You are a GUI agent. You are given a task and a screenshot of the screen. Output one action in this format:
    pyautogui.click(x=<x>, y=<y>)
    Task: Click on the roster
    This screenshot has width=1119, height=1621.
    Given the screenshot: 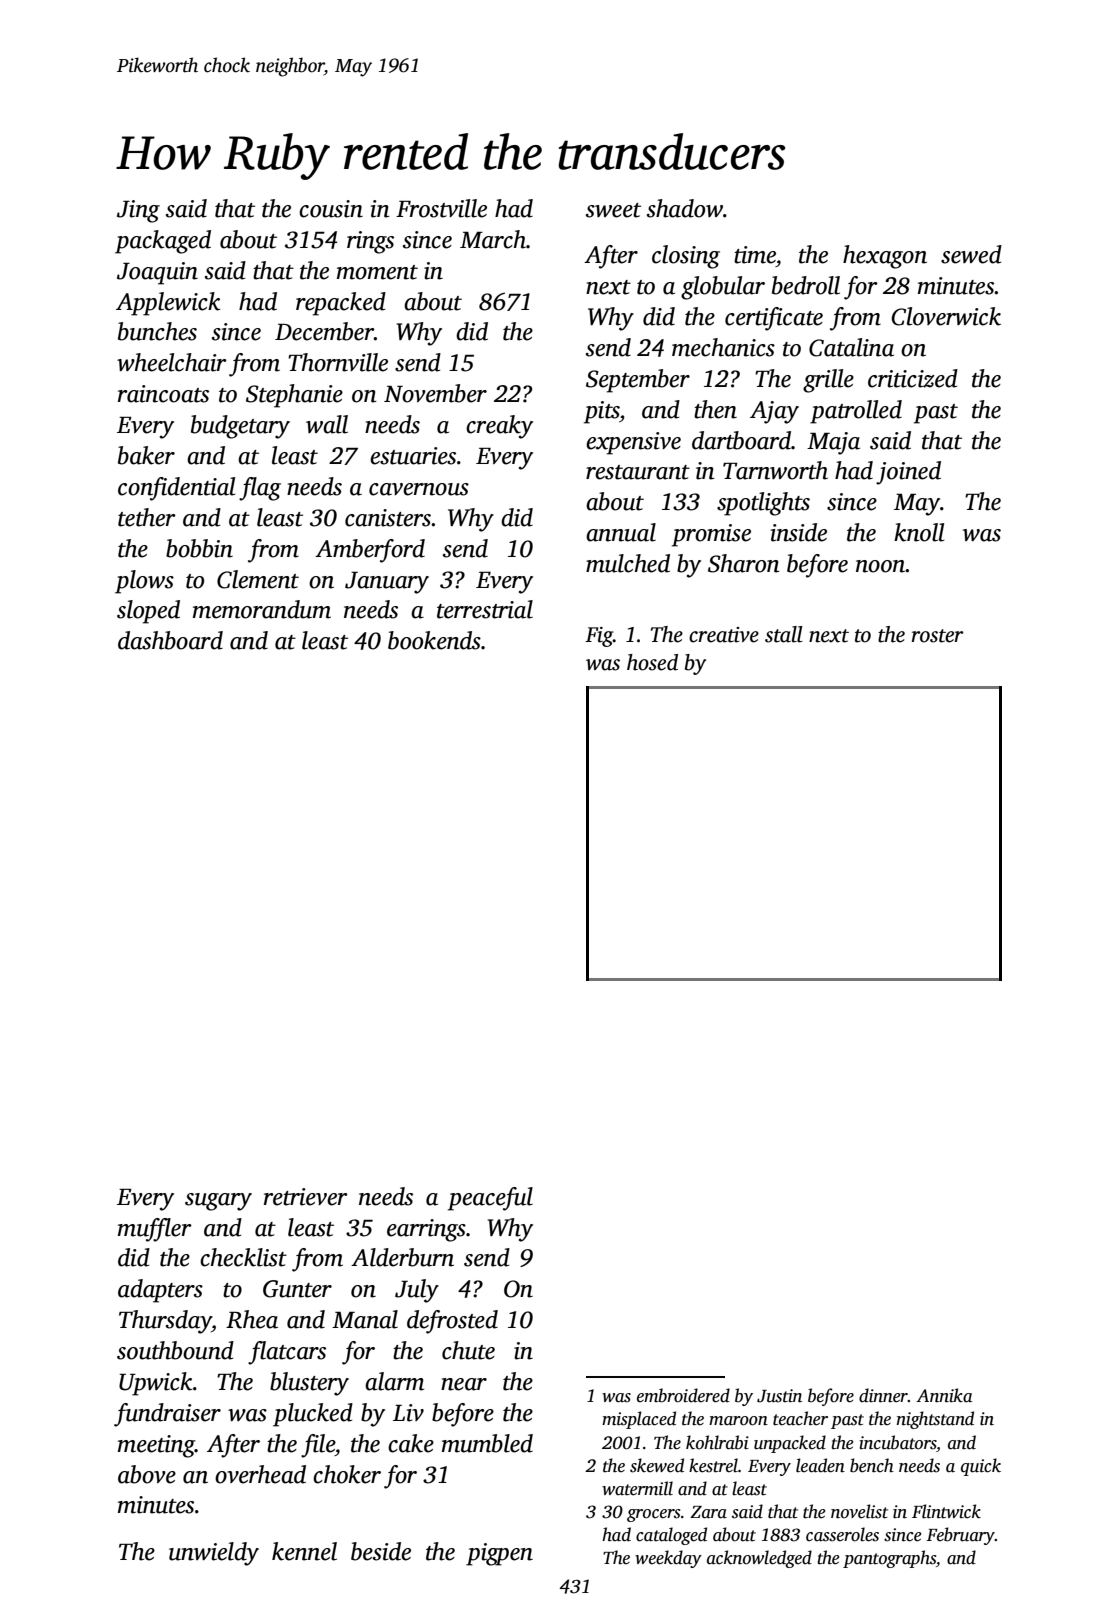 What is the action you would take?
    pyautogui.click(x=937, y=636)
